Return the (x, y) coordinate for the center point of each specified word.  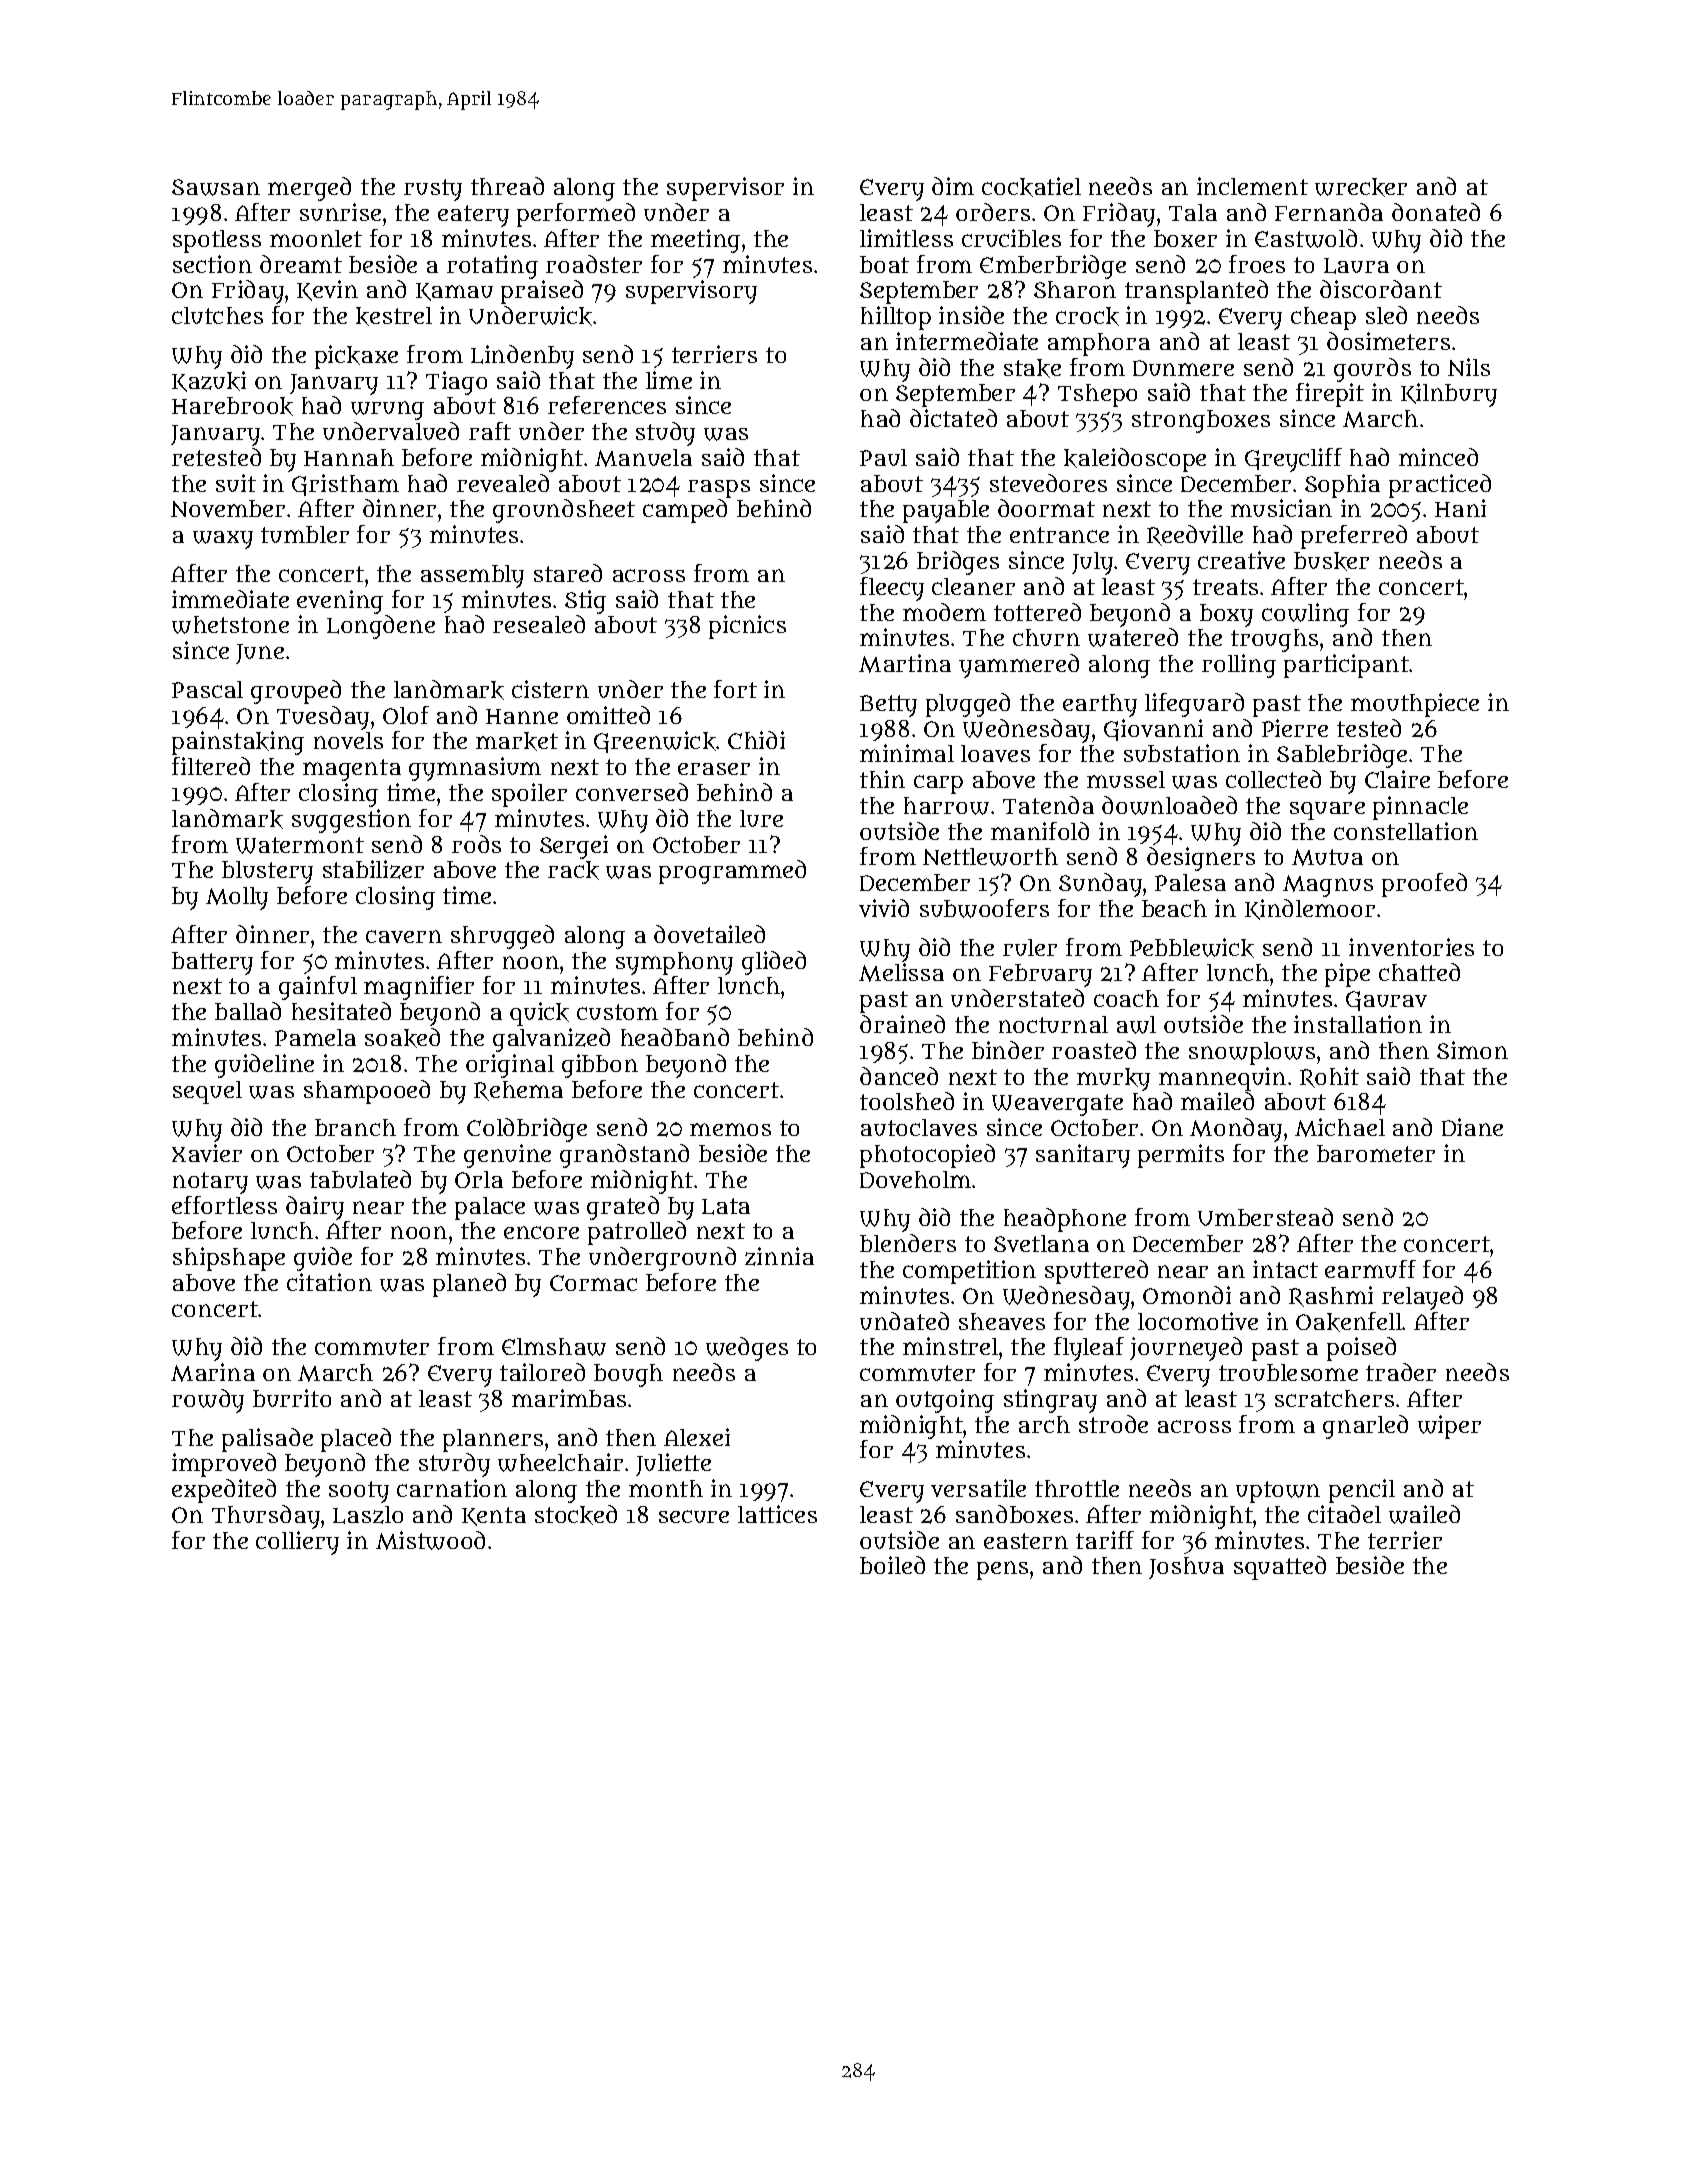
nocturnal (1053, 1024)
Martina (905, 663)
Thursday (266, 1517)
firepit (1330, 395)
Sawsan (216, 187)
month (666, 1488)
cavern (404, 936)
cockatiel (1031, 187)
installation (1358, 1024)
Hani (1460, 508)
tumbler (305, 534)
